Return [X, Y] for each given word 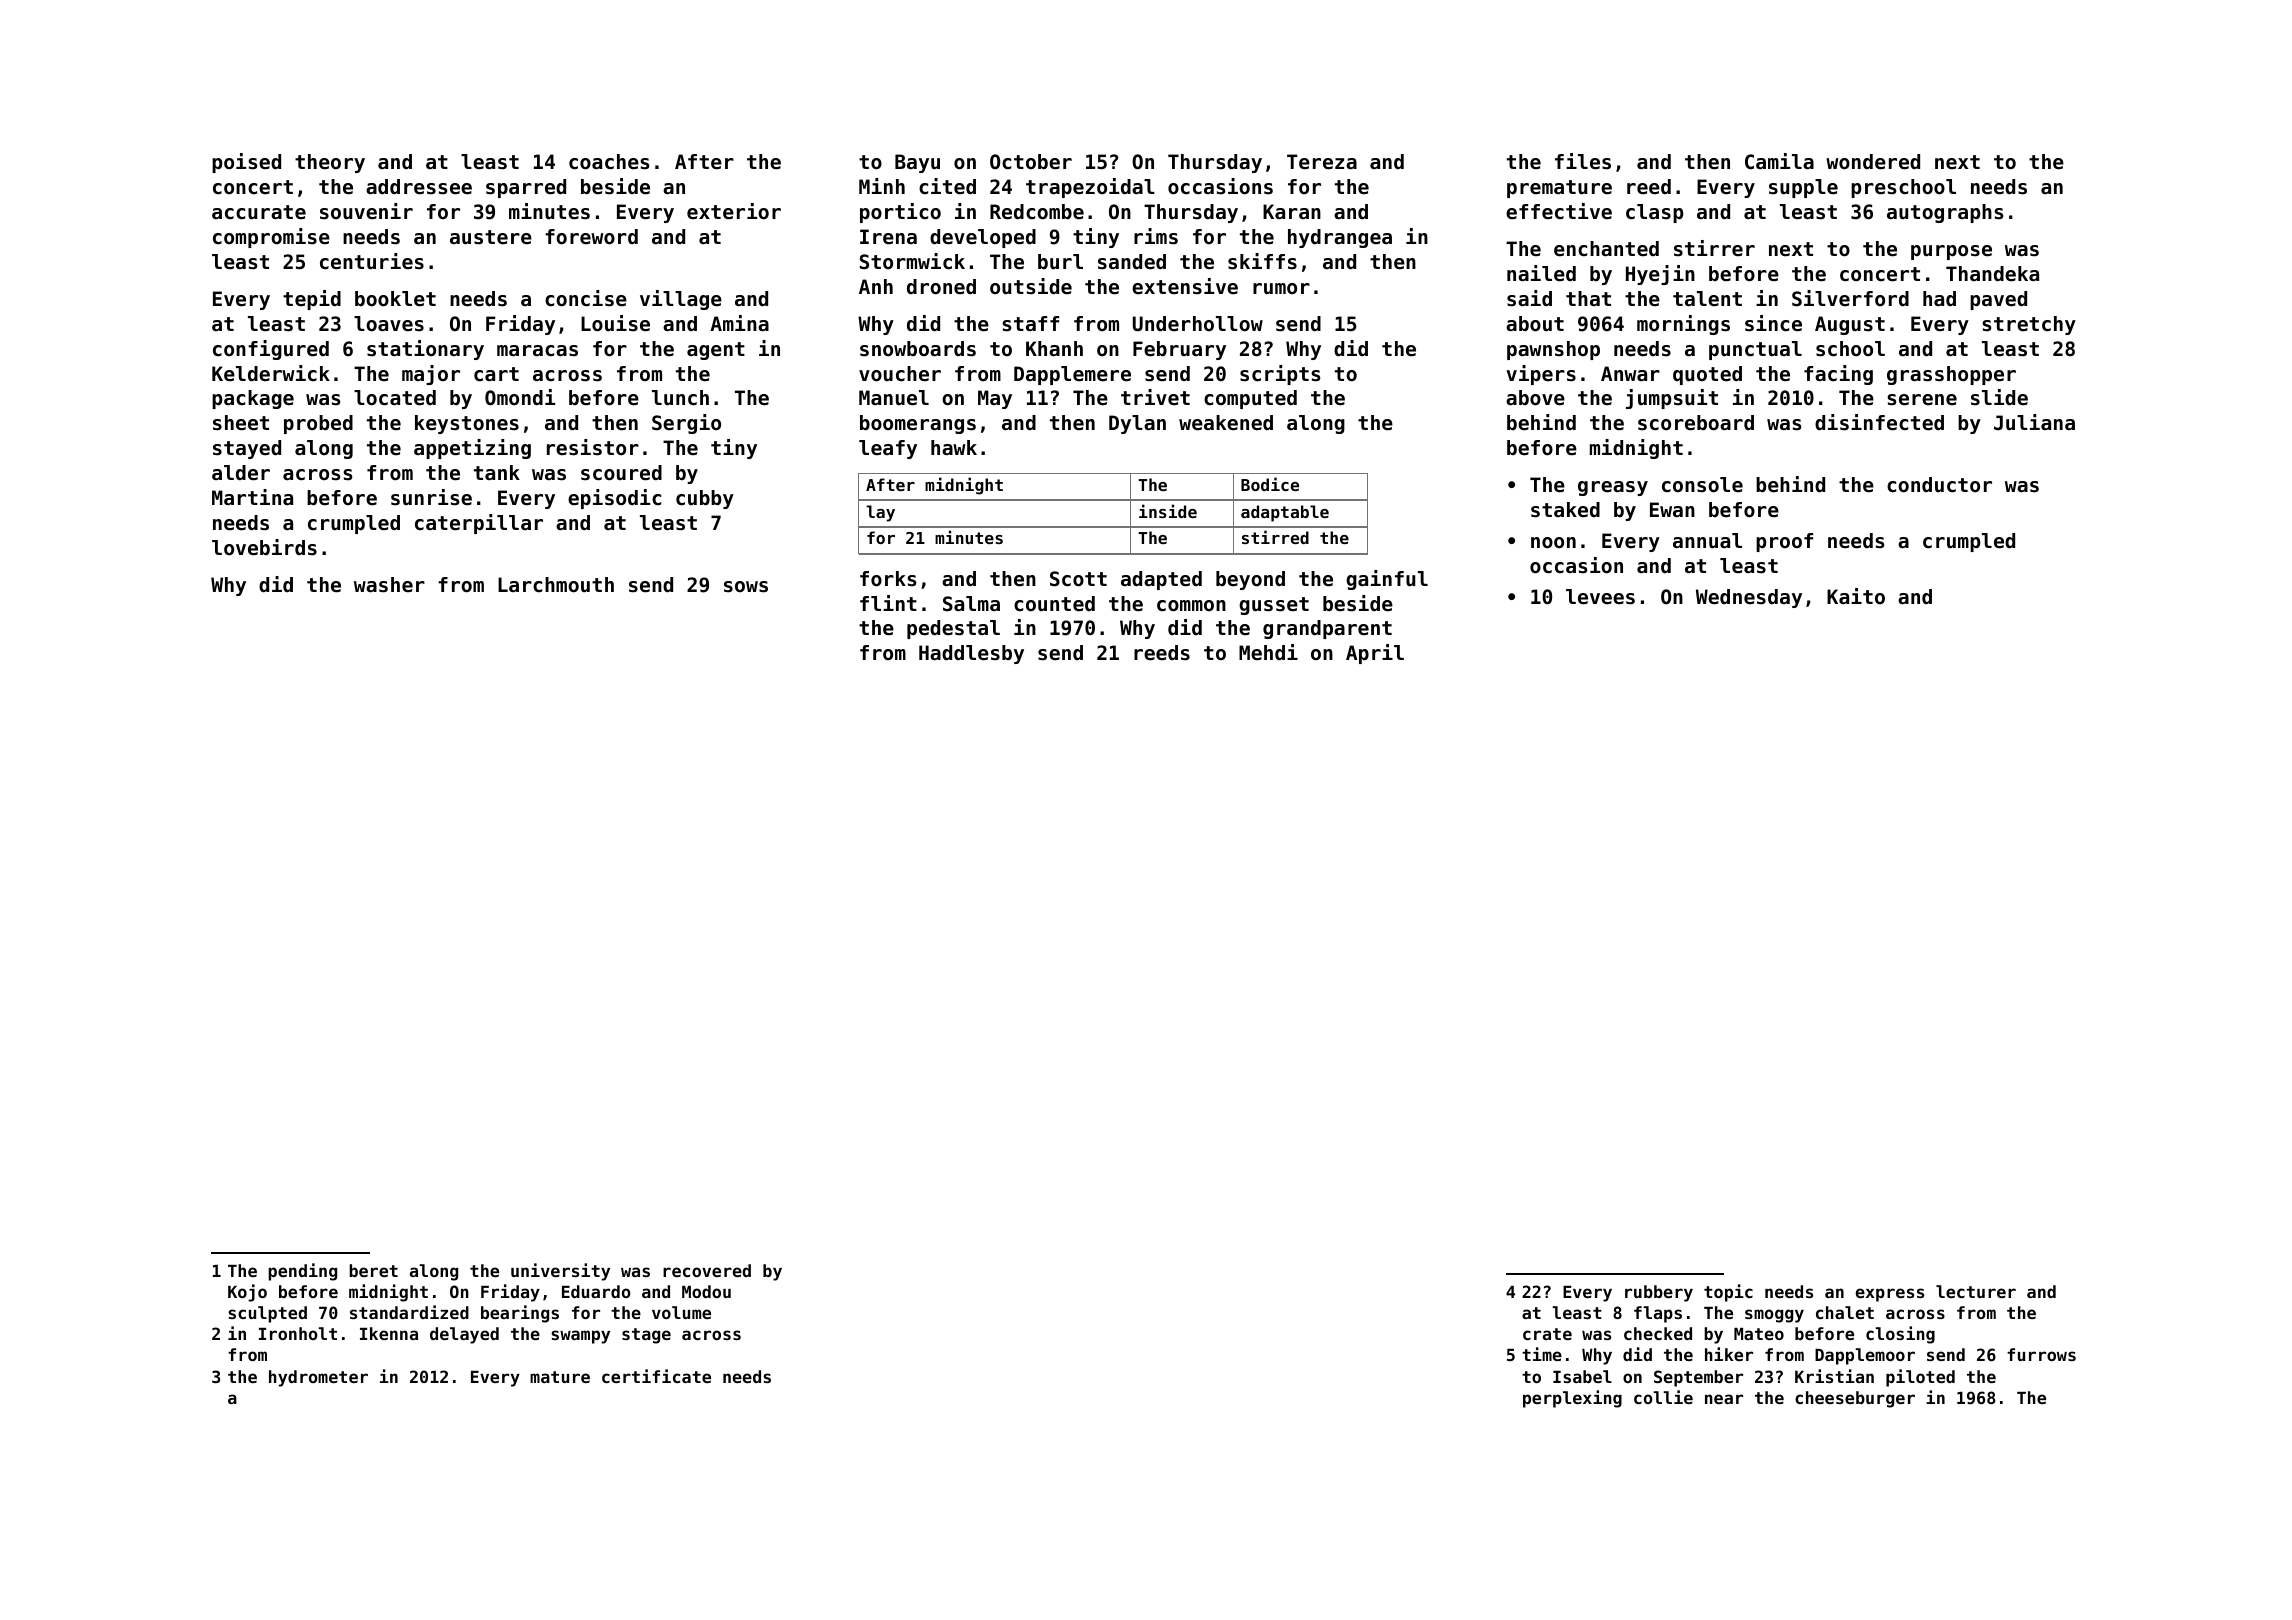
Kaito [1856, 596]
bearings [520, 1314]
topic [1728, 1293]
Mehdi [1268, 652]
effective [1559, 211]
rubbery [1659, 1293]
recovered [707, 1270]
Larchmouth [556, 585]
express [1890, 1295]
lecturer [1976, 1291]
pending [302, 1272]
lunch [680, 398]
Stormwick [912, 261]
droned [941, 287]
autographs [1945, 213]
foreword [591, 237]
